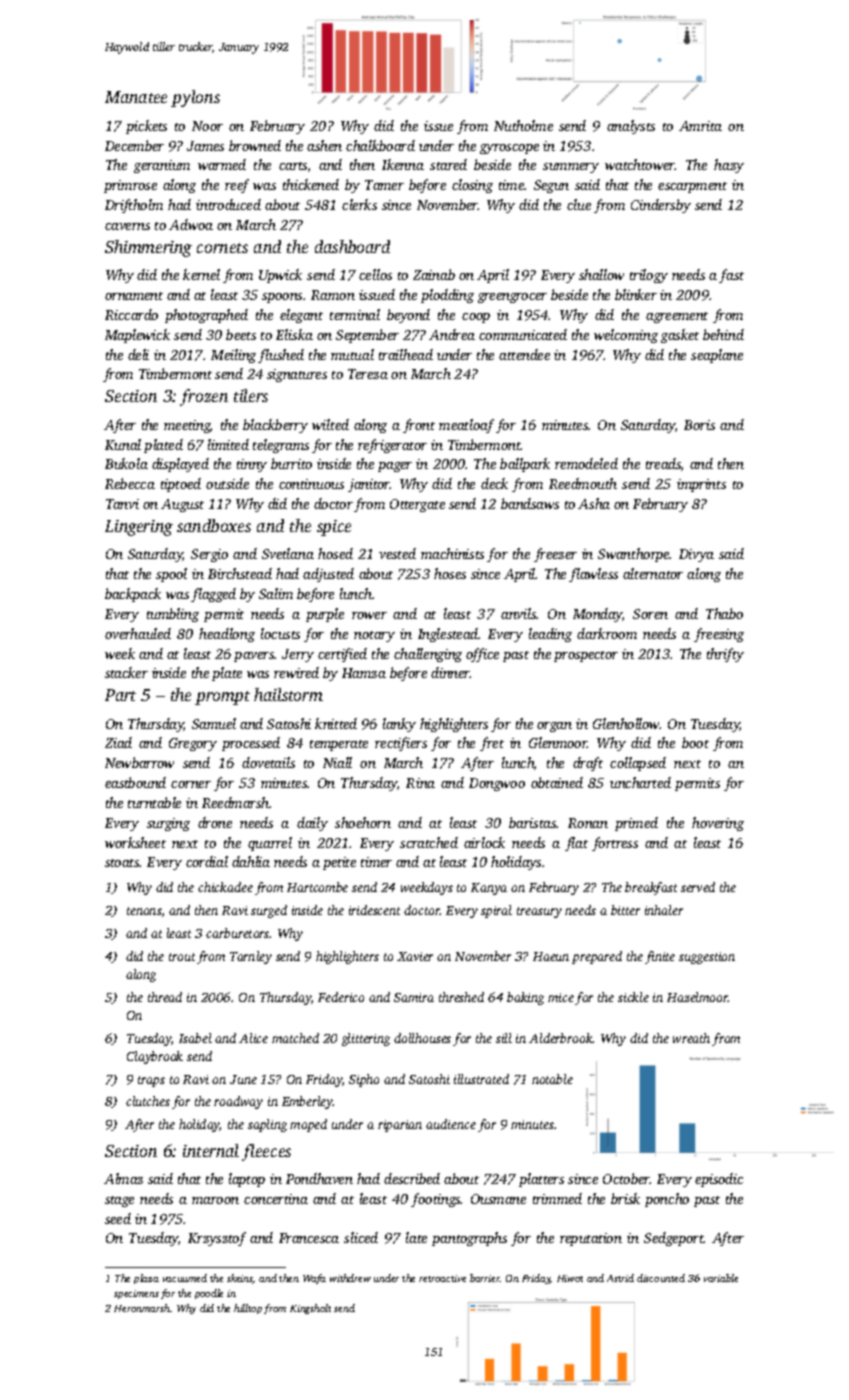 The height and width of the screenshot is (1400, 849). Describe the element at coordinates (476, 318) in the screenshot. I see `coop` at that location.
